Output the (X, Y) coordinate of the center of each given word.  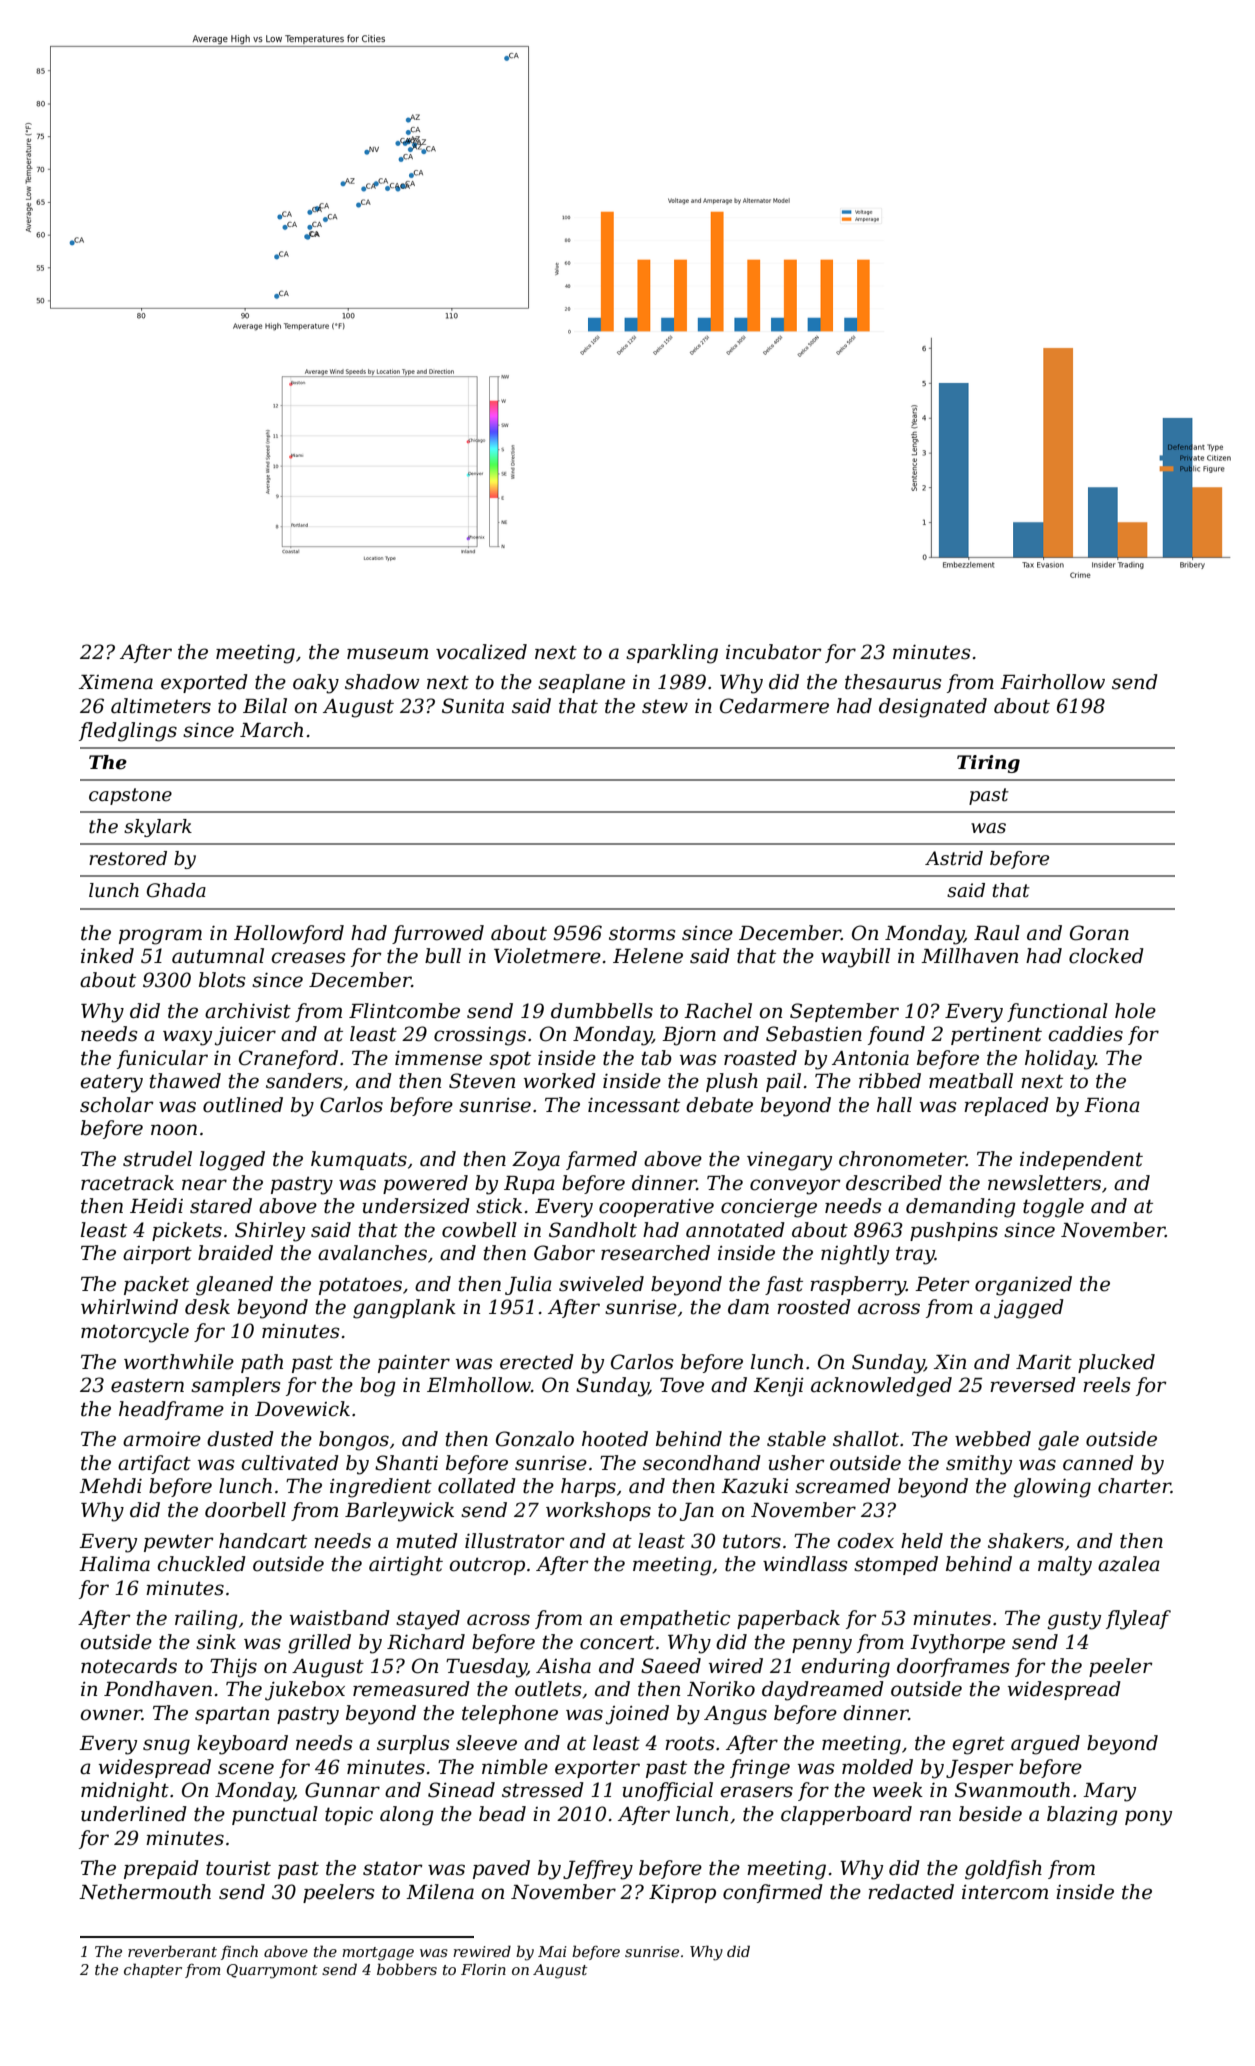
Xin (949, 1362)
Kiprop (682, 1894)
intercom (1005, 1892)
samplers (235, 1386)
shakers (1026, 1541)
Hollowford (289, 934)
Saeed (671, 1666)
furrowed (438, 934)
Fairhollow (1052, 682)
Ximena (115, 682)
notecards (129, 1666)
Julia (528, 1285)
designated (933, 708)
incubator (773, 652)
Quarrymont (272, 1971)
